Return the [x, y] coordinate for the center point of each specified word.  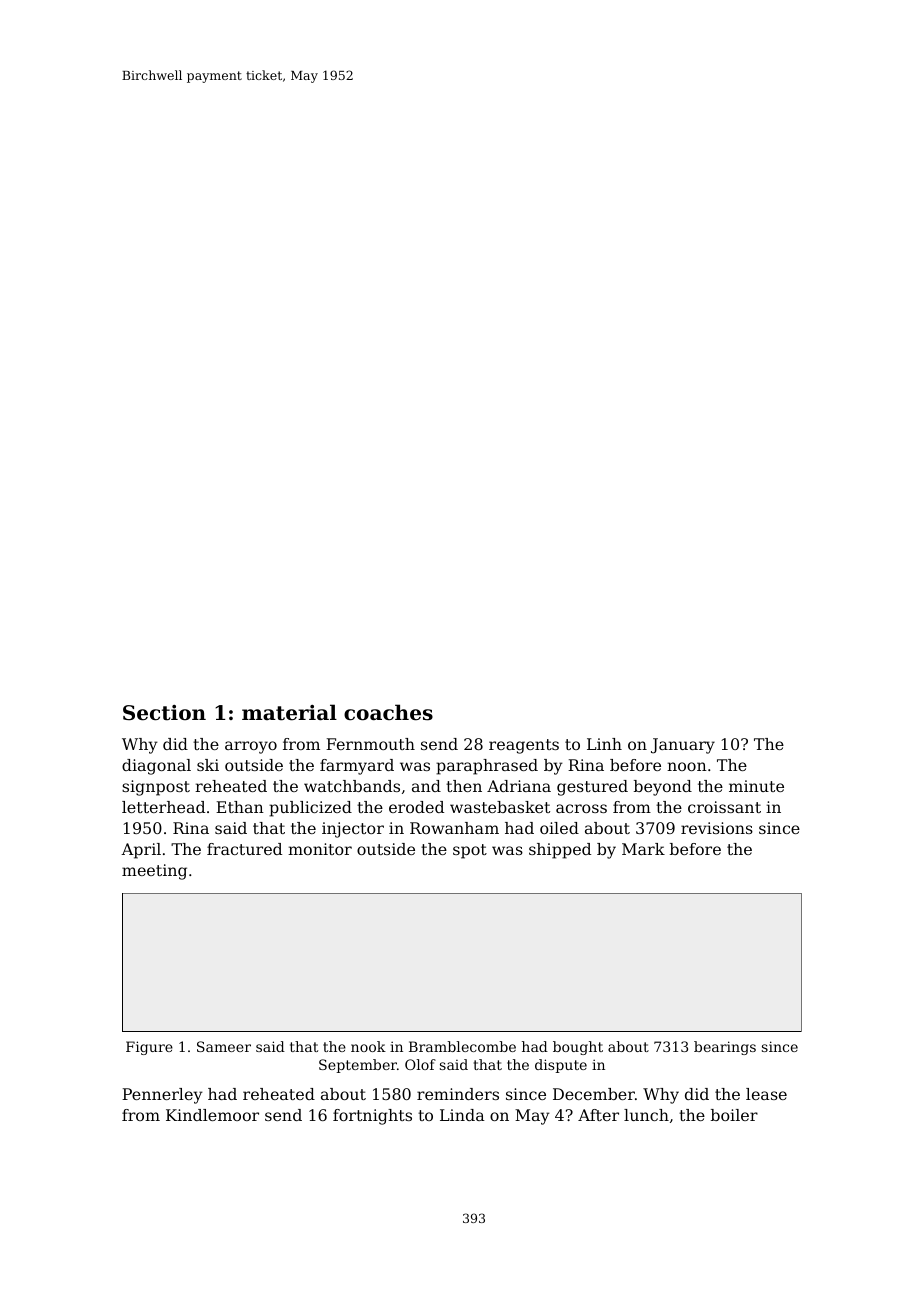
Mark [643, 849]
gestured [592, 788]
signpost [156, 788]
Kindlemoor [212, 1115]
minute [756, 786]
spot [470, 851]
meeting [154, 872]
